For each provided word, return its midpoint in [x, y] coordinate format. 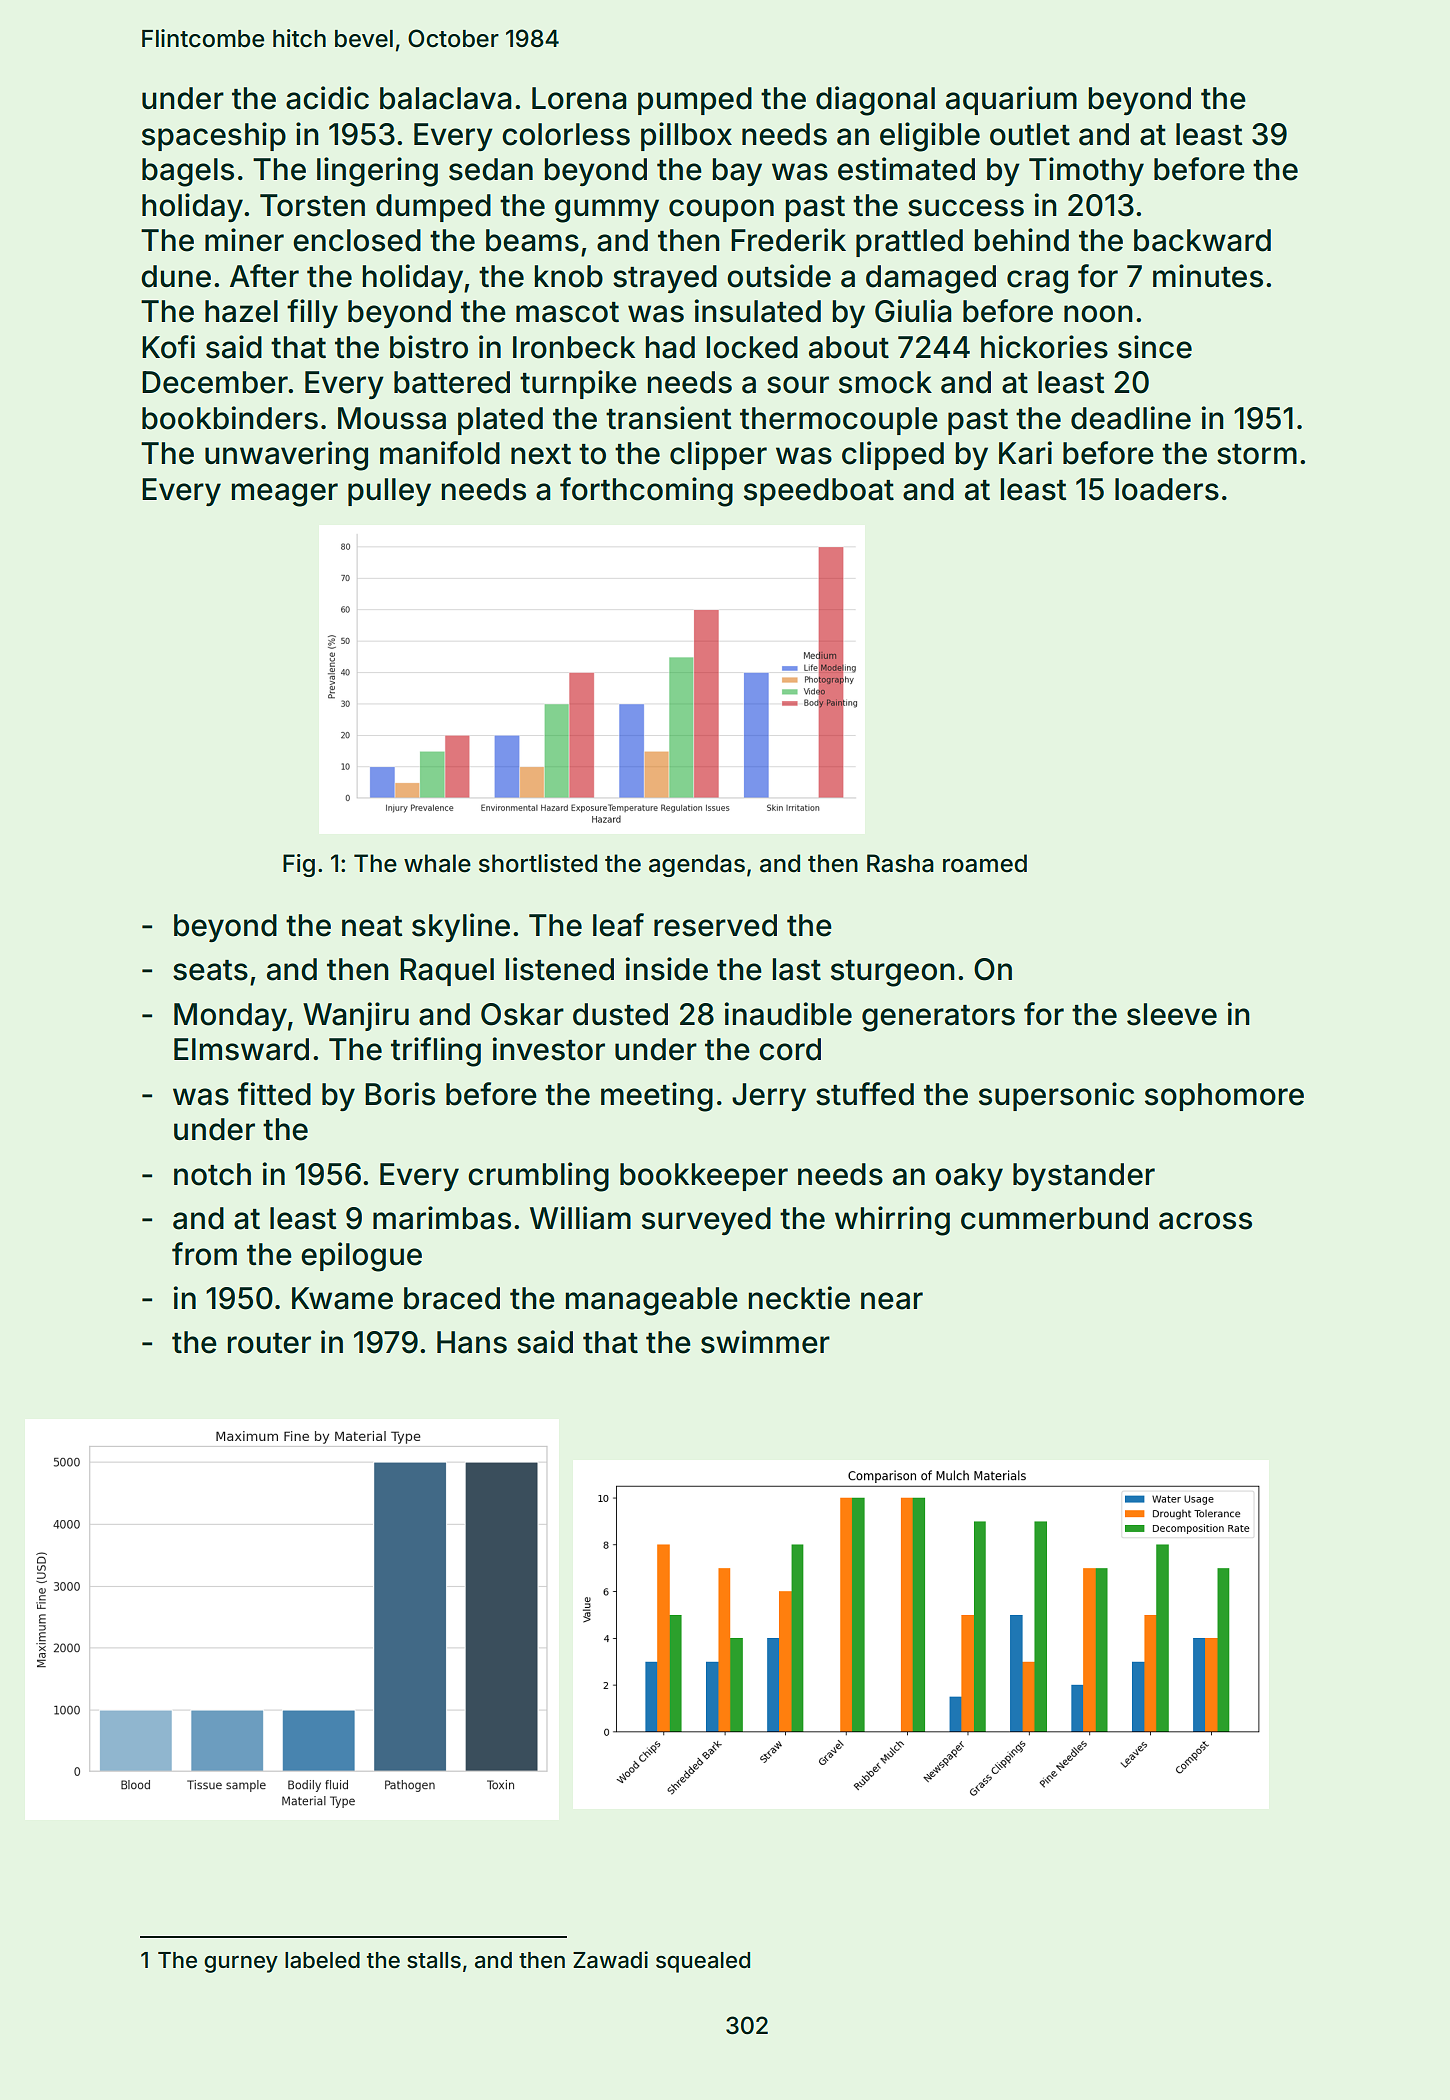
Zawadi [610, 1960]
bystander [1084, 1177]
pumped [695, 101]
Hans [472, 1342]
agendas [697, 865]
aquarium [1011, 100]
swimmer [765, 1342]
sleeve [1172, 1014]
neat [372, 926]
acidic [327, 98]
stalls [434, 1960]
